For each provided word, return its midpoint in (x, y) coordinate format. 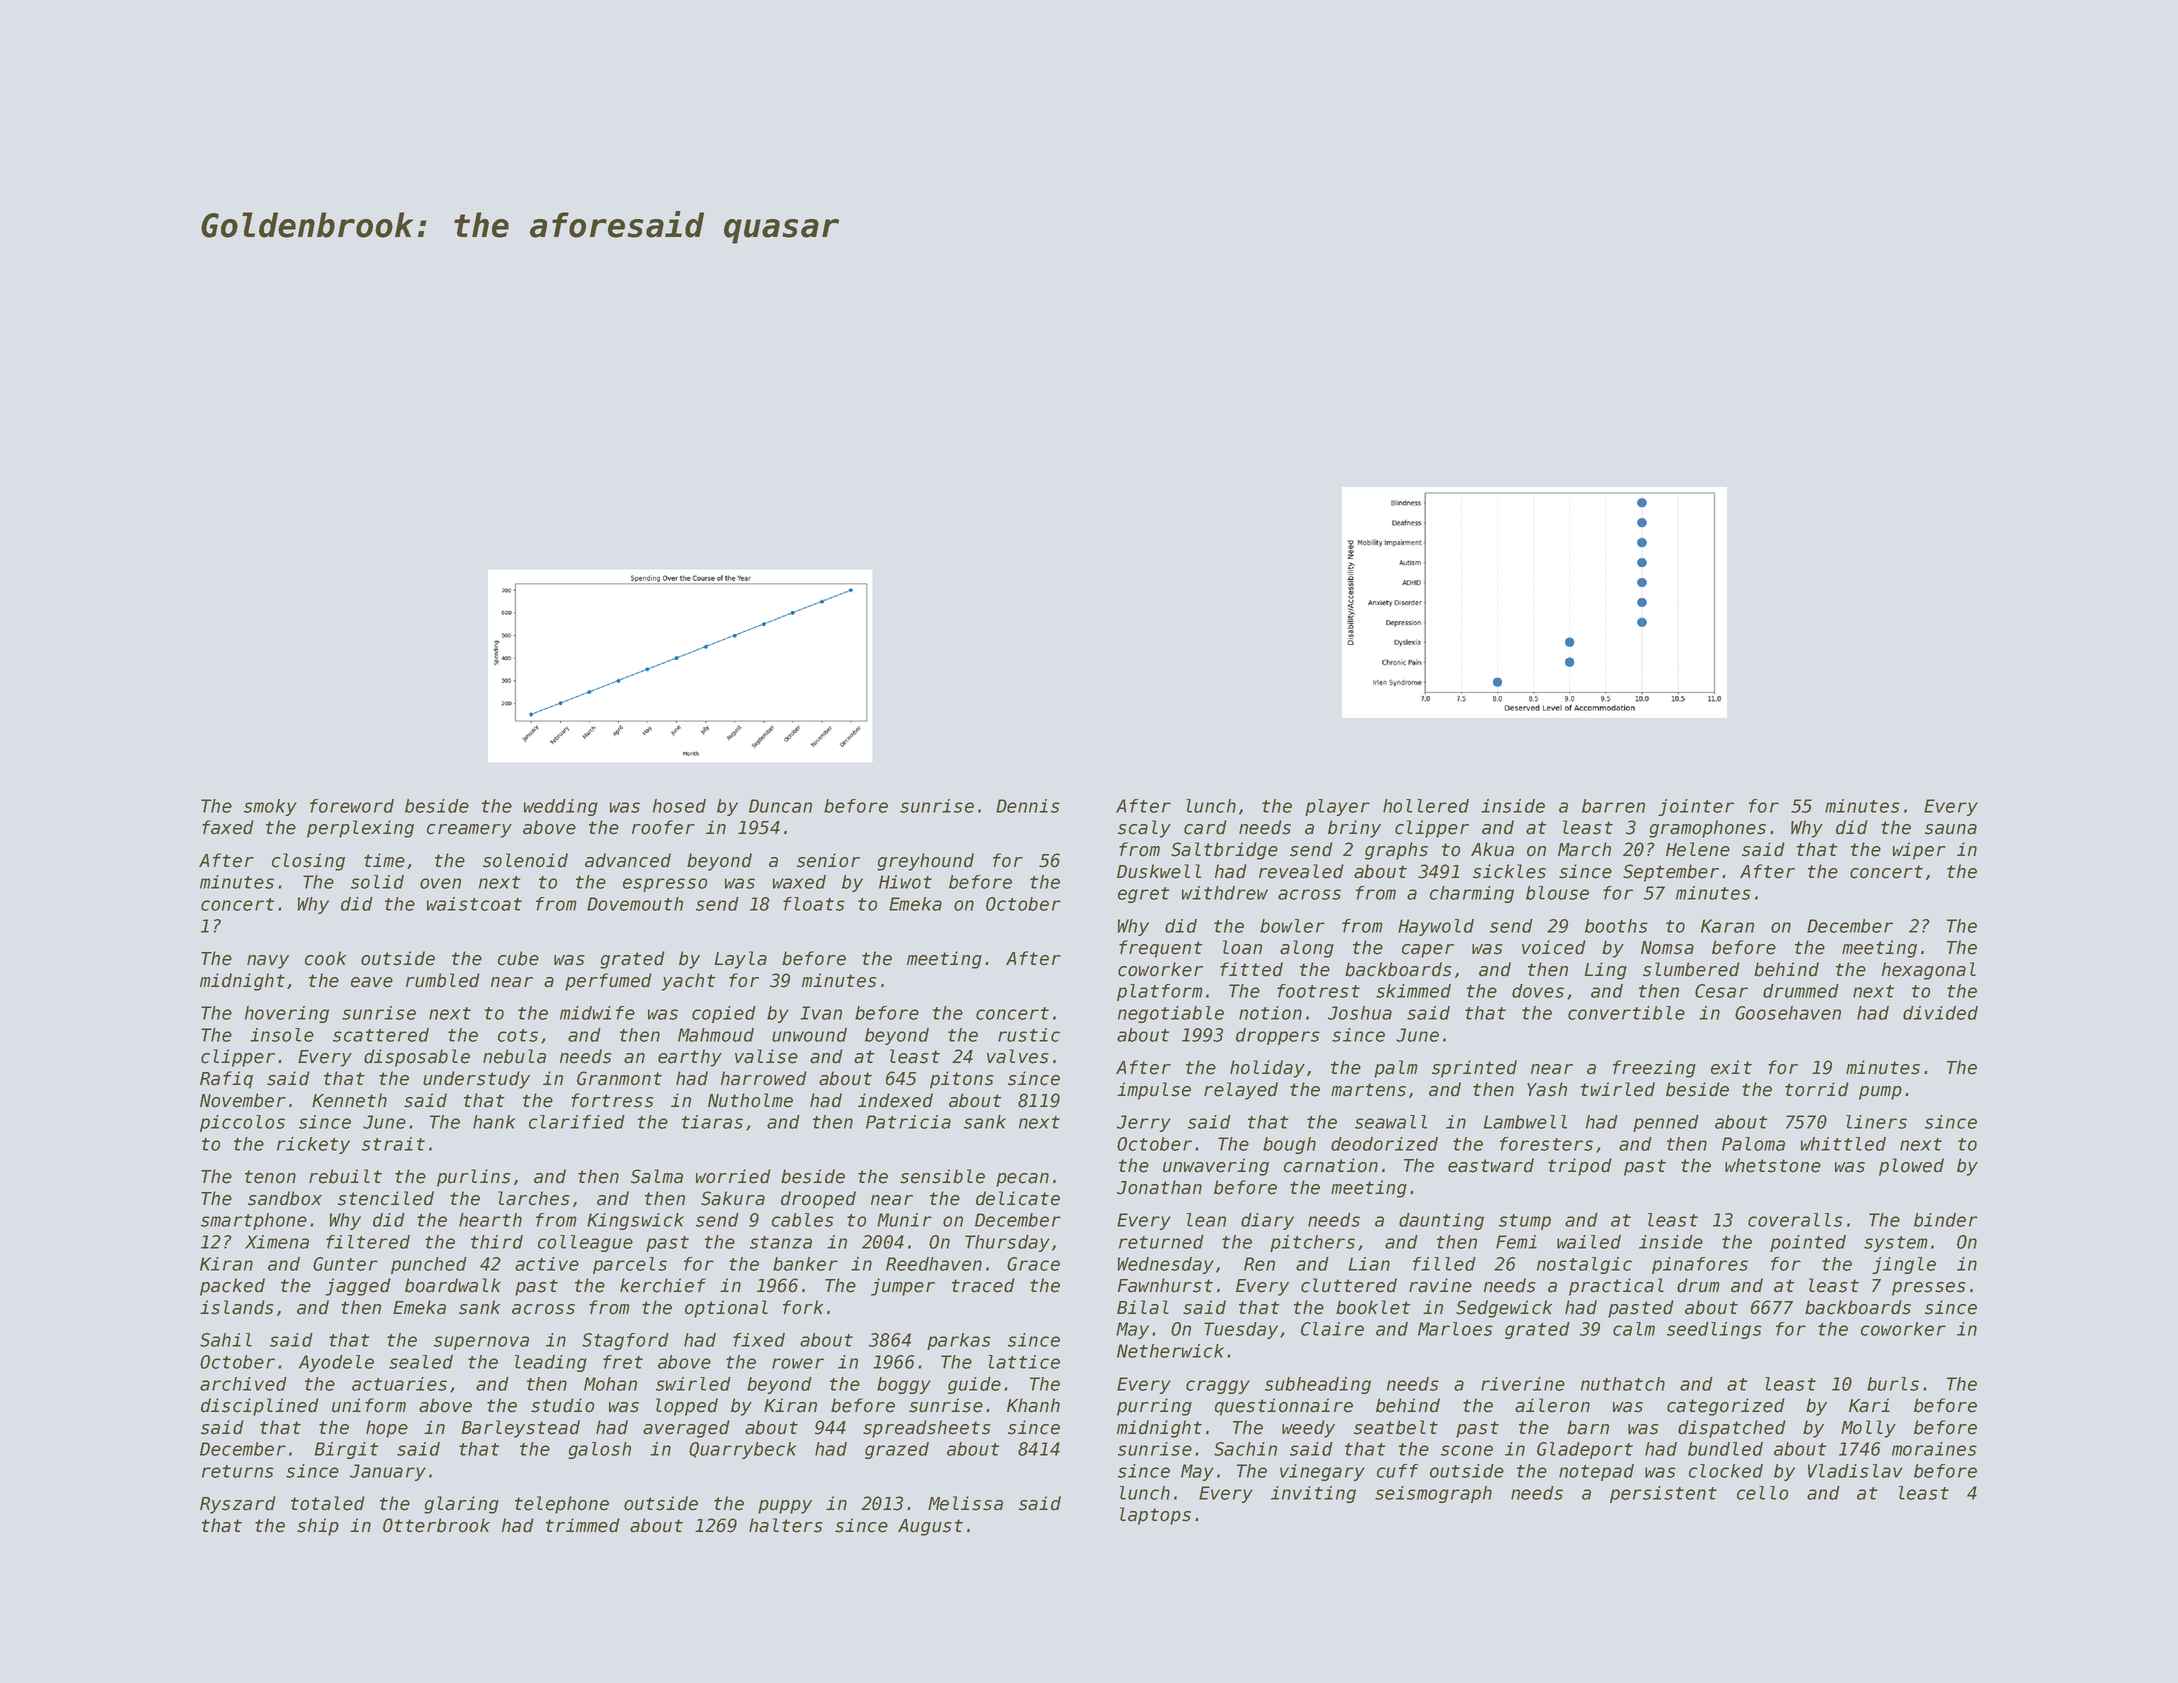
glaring (461, 1505)
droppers (1278, 1036)
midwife (597, 1013)
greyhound (925, 862)
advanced (628, 860)
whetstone (1773, 1165)
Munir (904, 1220)
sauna (1951, 829)
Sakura (733, 1198)
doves (1538, 991)
